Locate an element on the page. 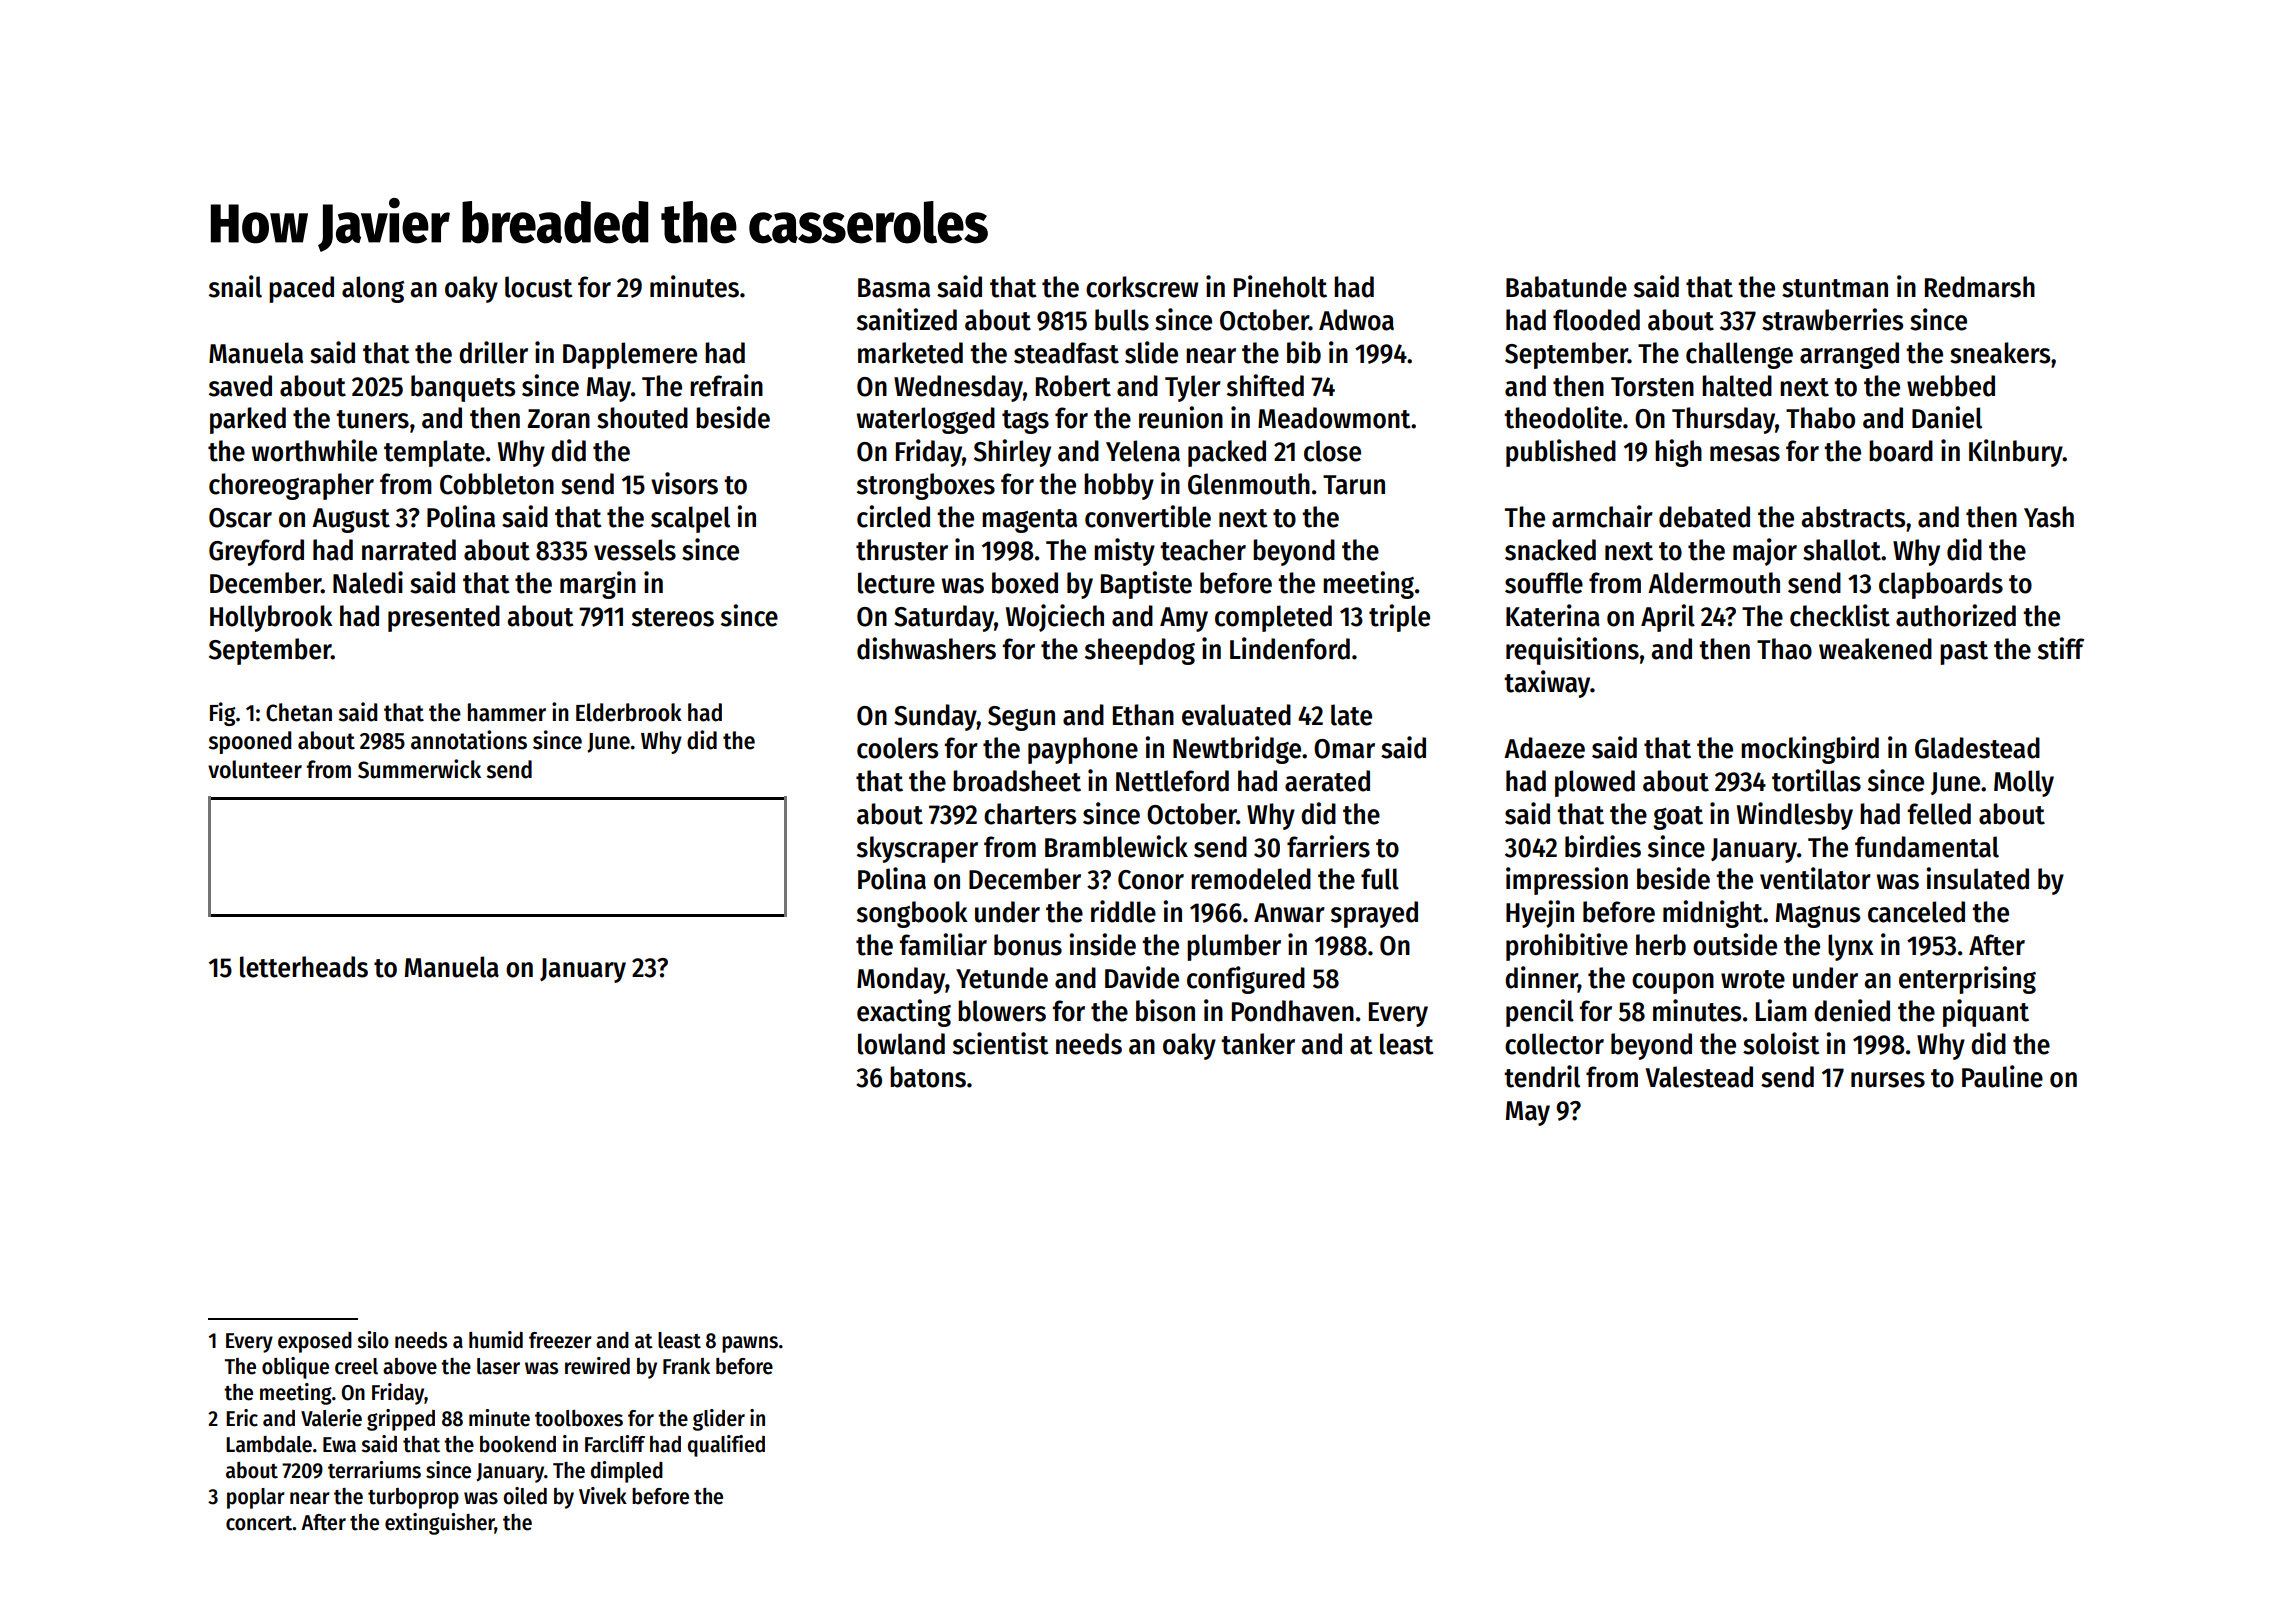 This image has width=2292, height=1620. souffle is located at coordinates (1544, 583).
